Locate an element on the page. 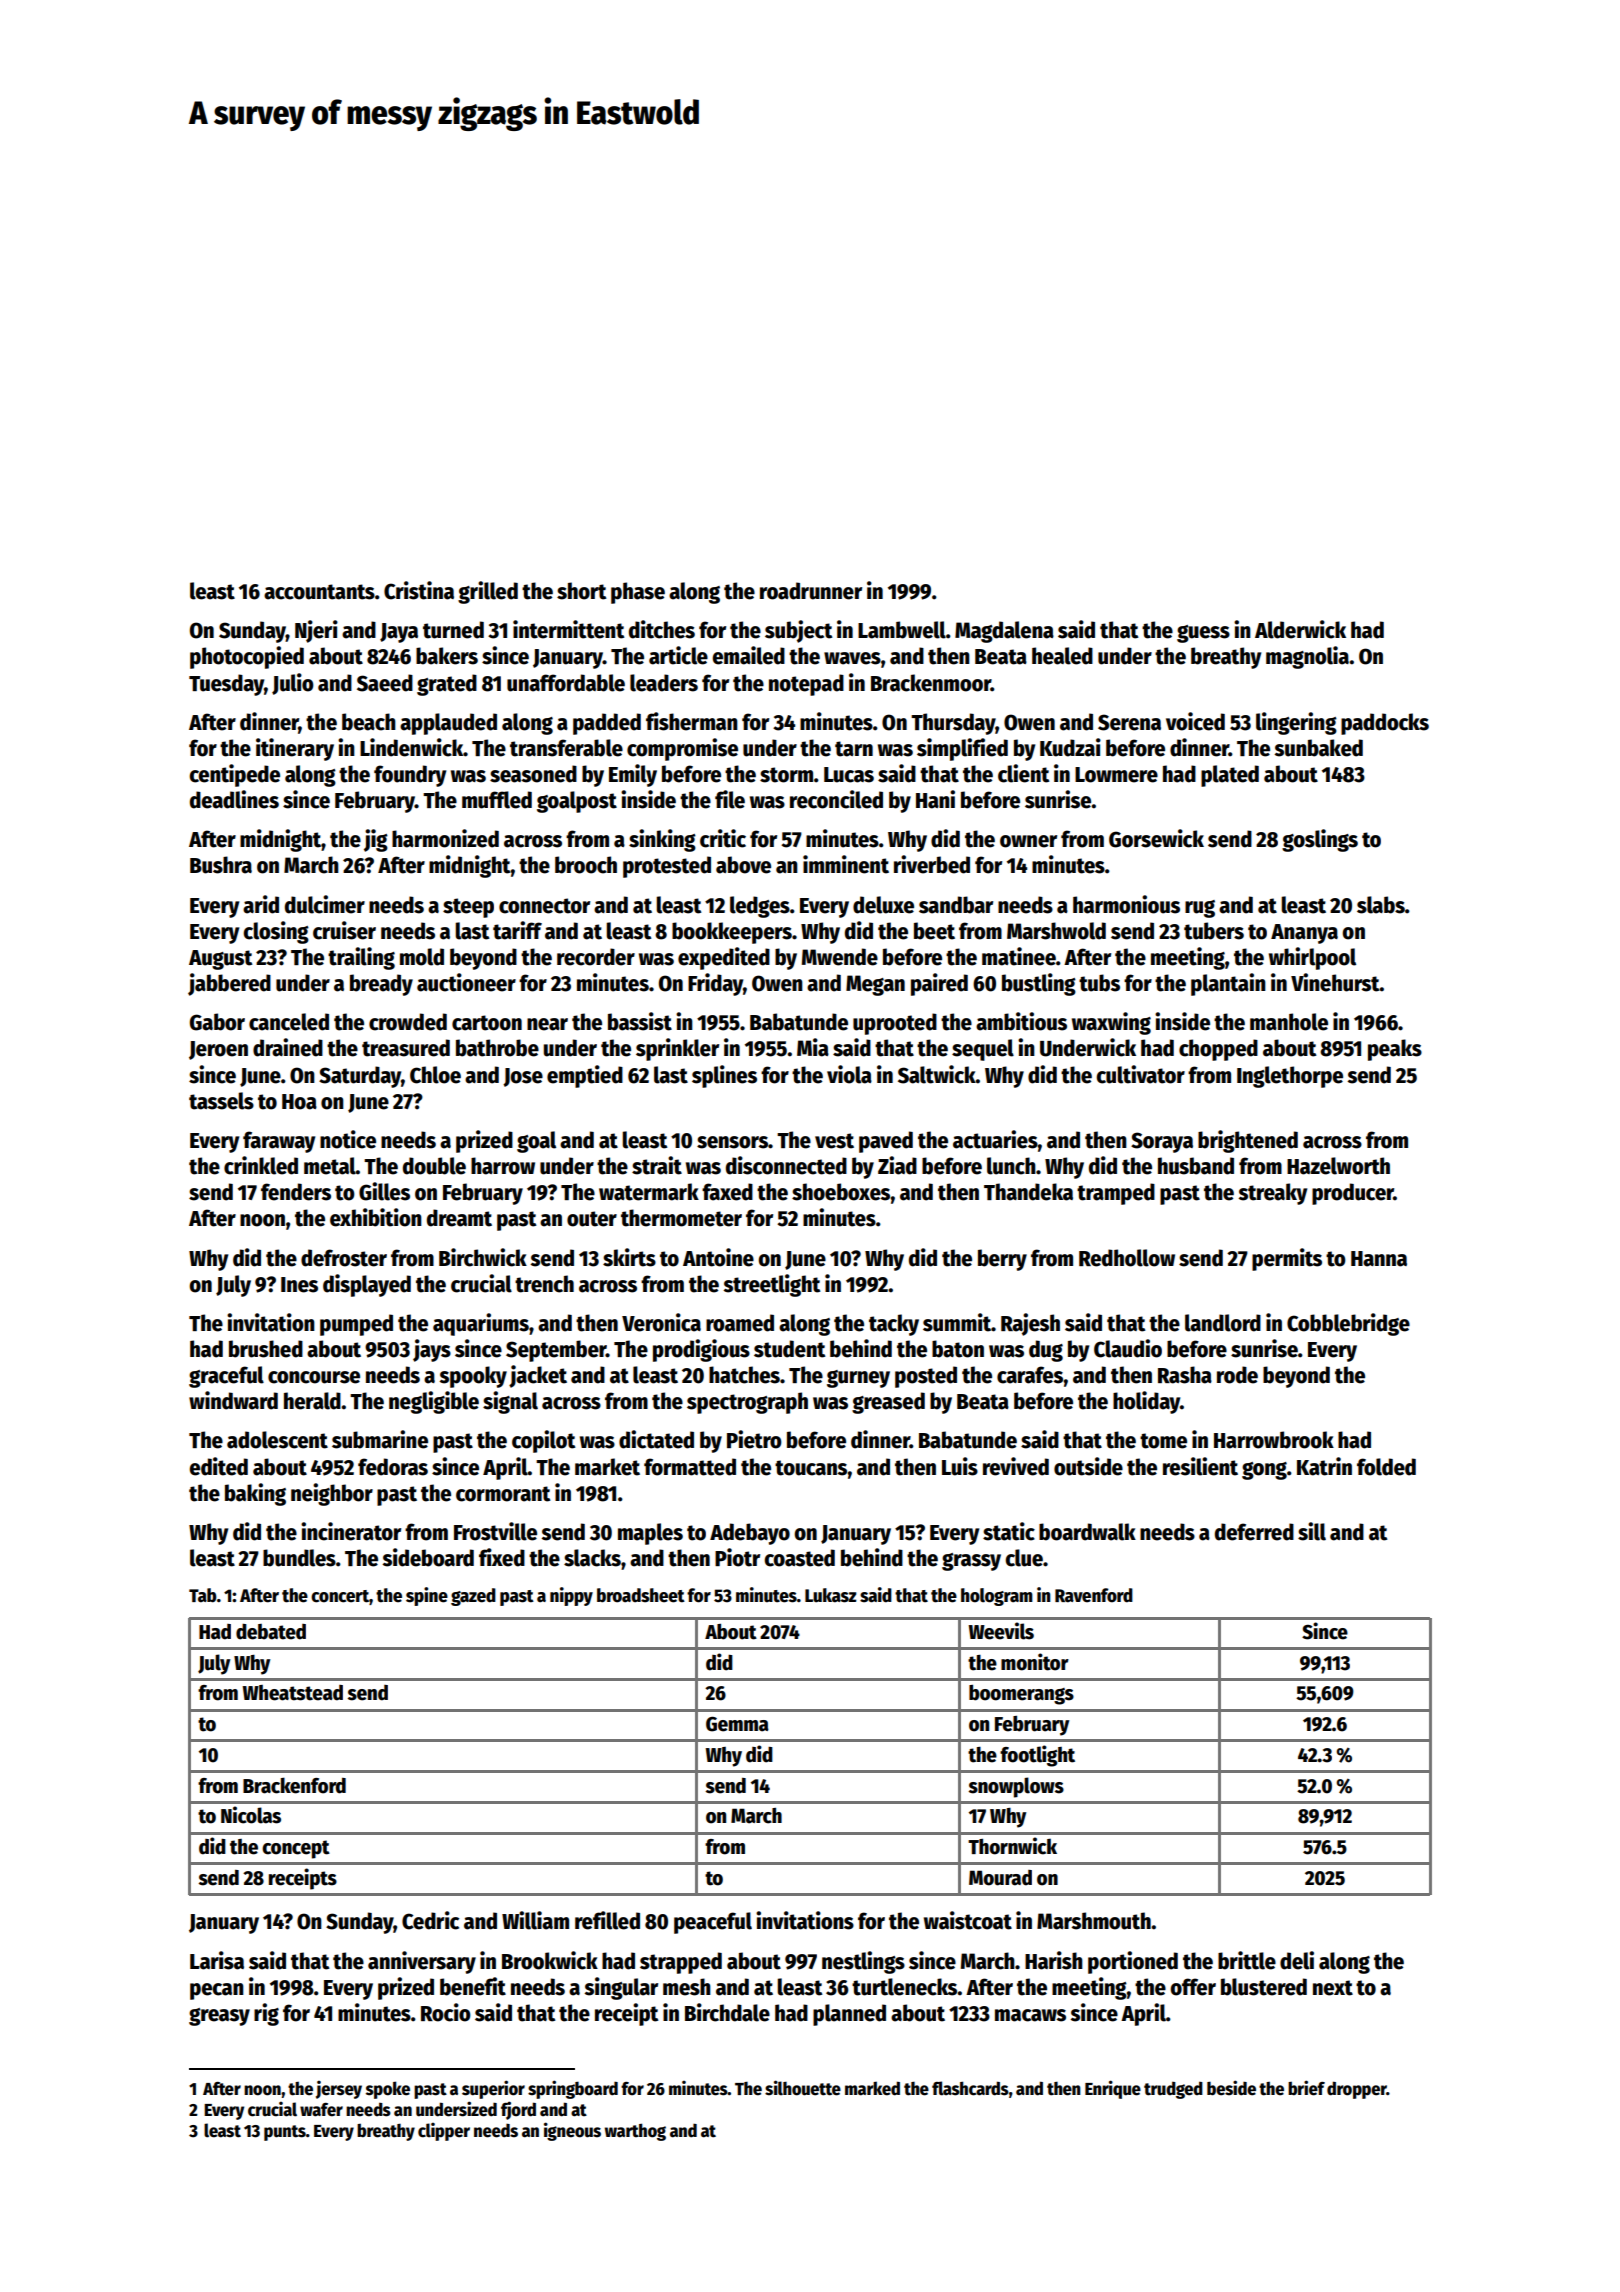 This page has width=1620, height=2292. pumped is located at coordinates (356, 1325).
